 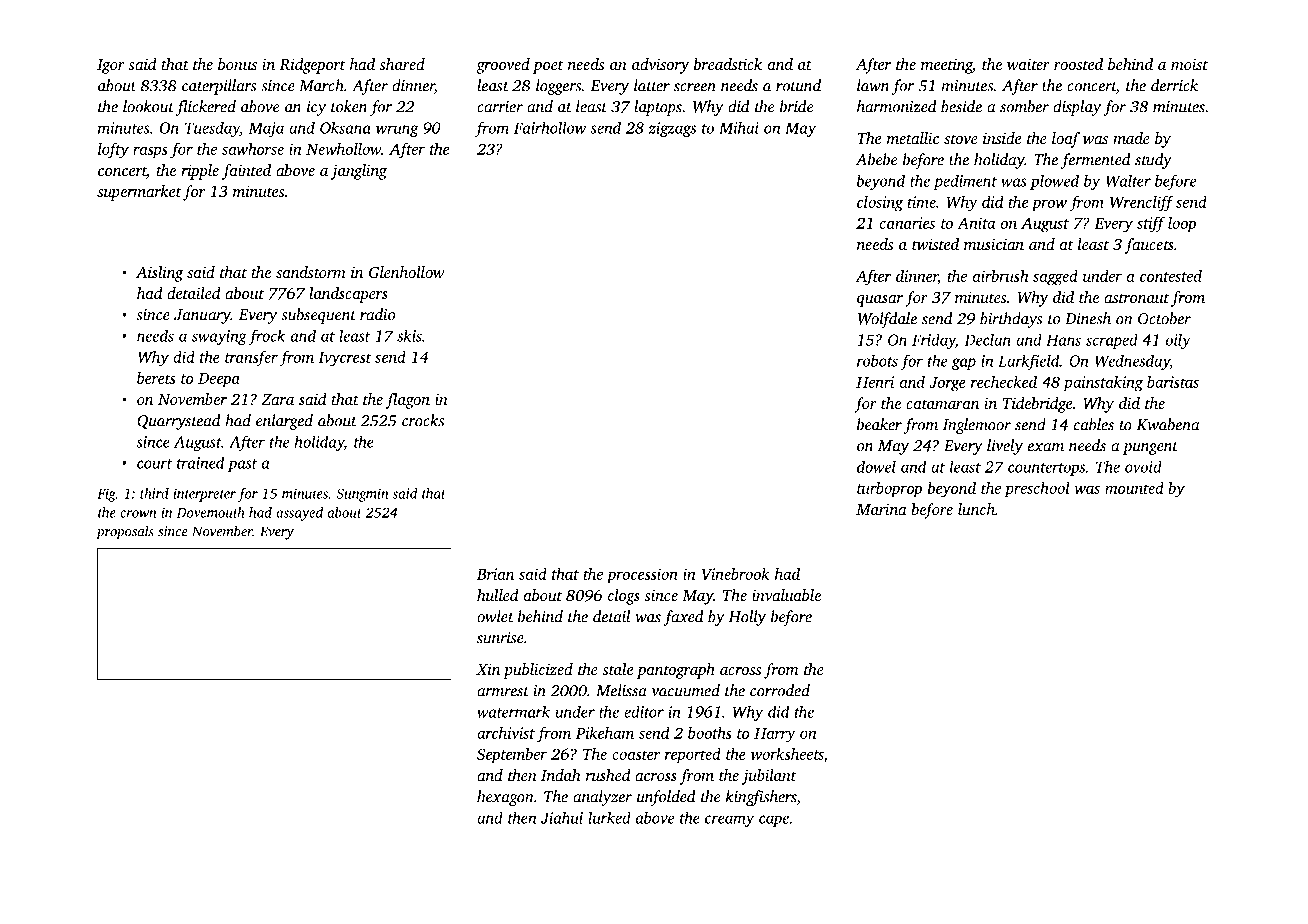 What do you see at coordinates (1174, 85) in the screenshot?
I see `derrick` at bounding box center [1174, 85].
